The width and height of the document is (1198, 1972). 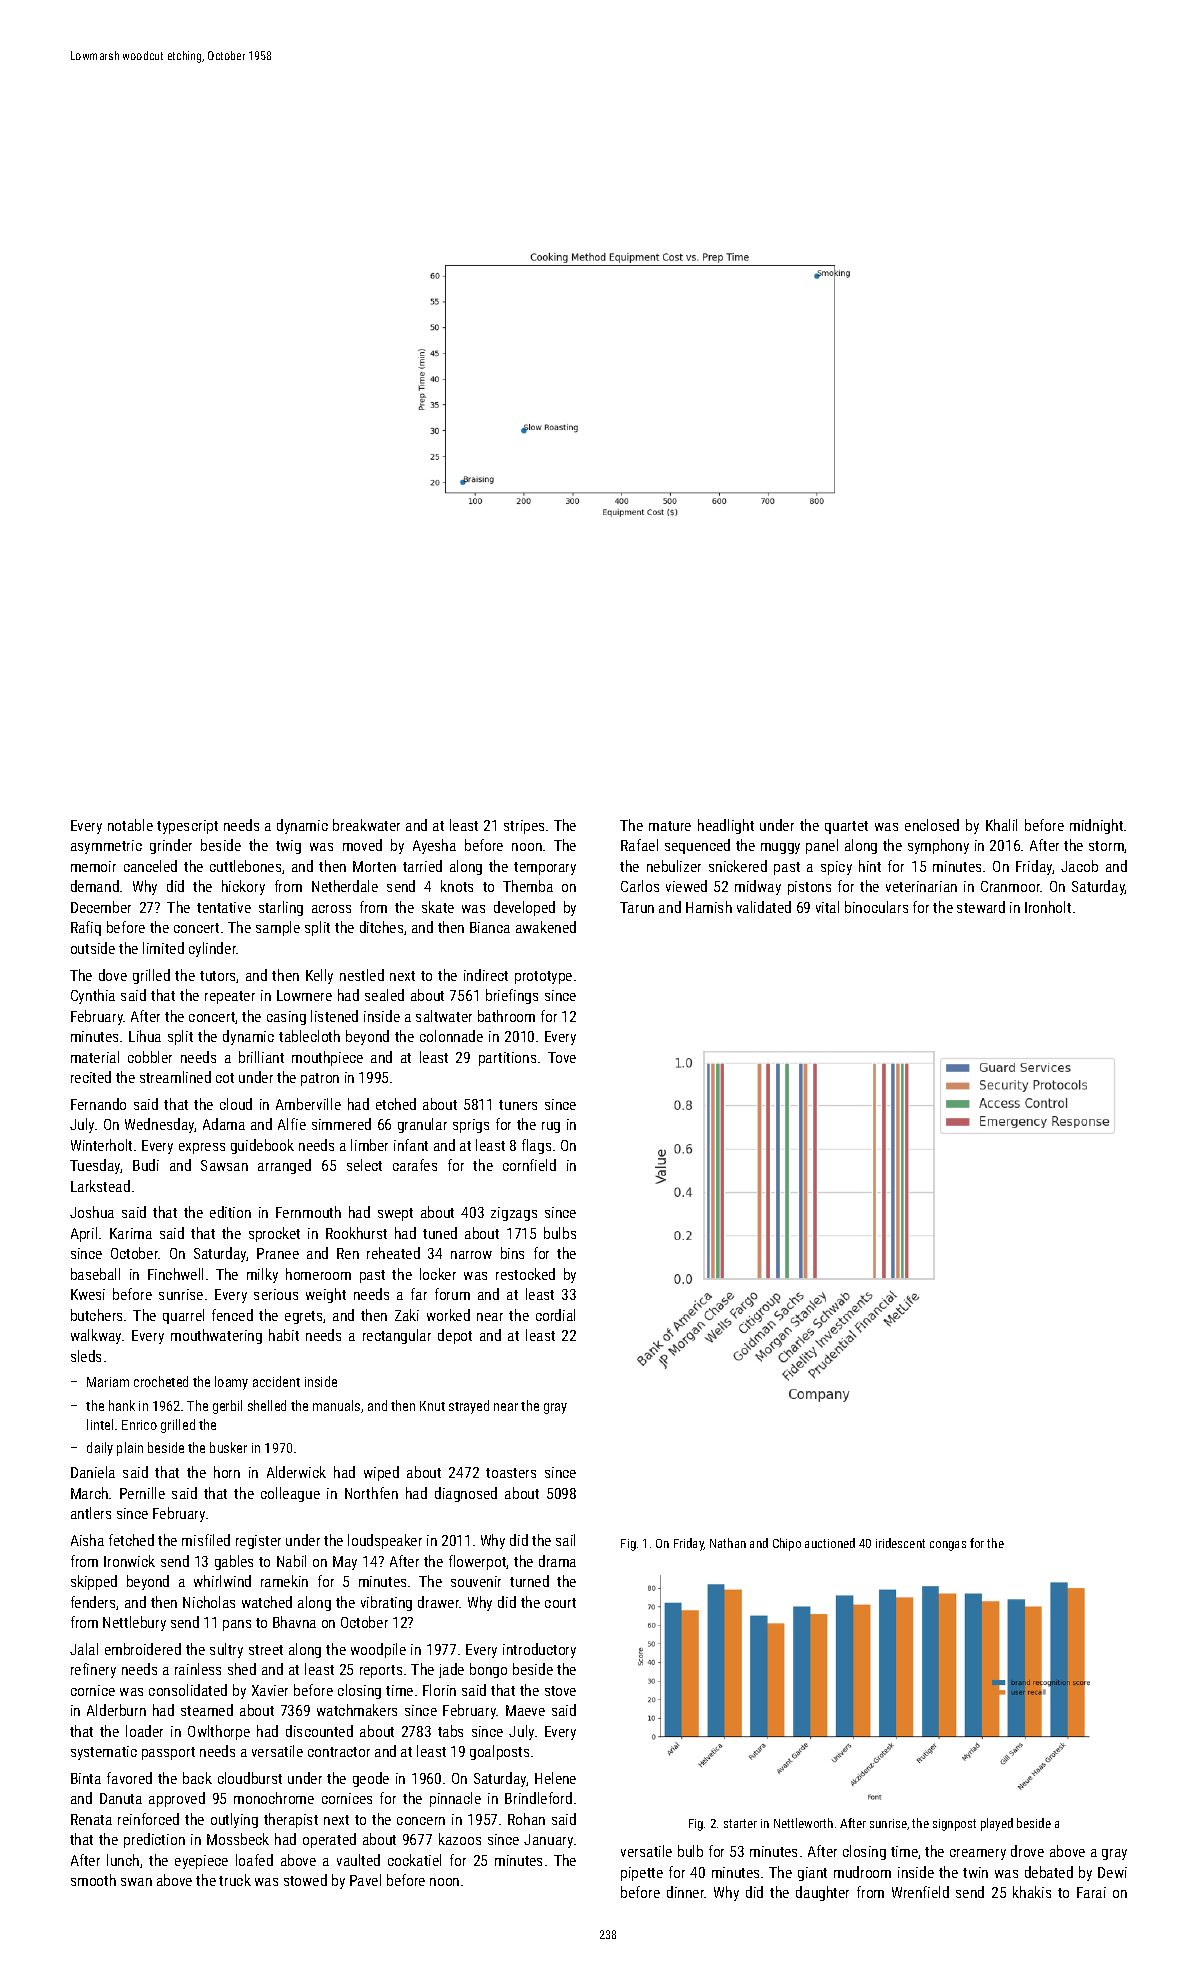 I want to click on manuals, so click(x=336, y=1405).
